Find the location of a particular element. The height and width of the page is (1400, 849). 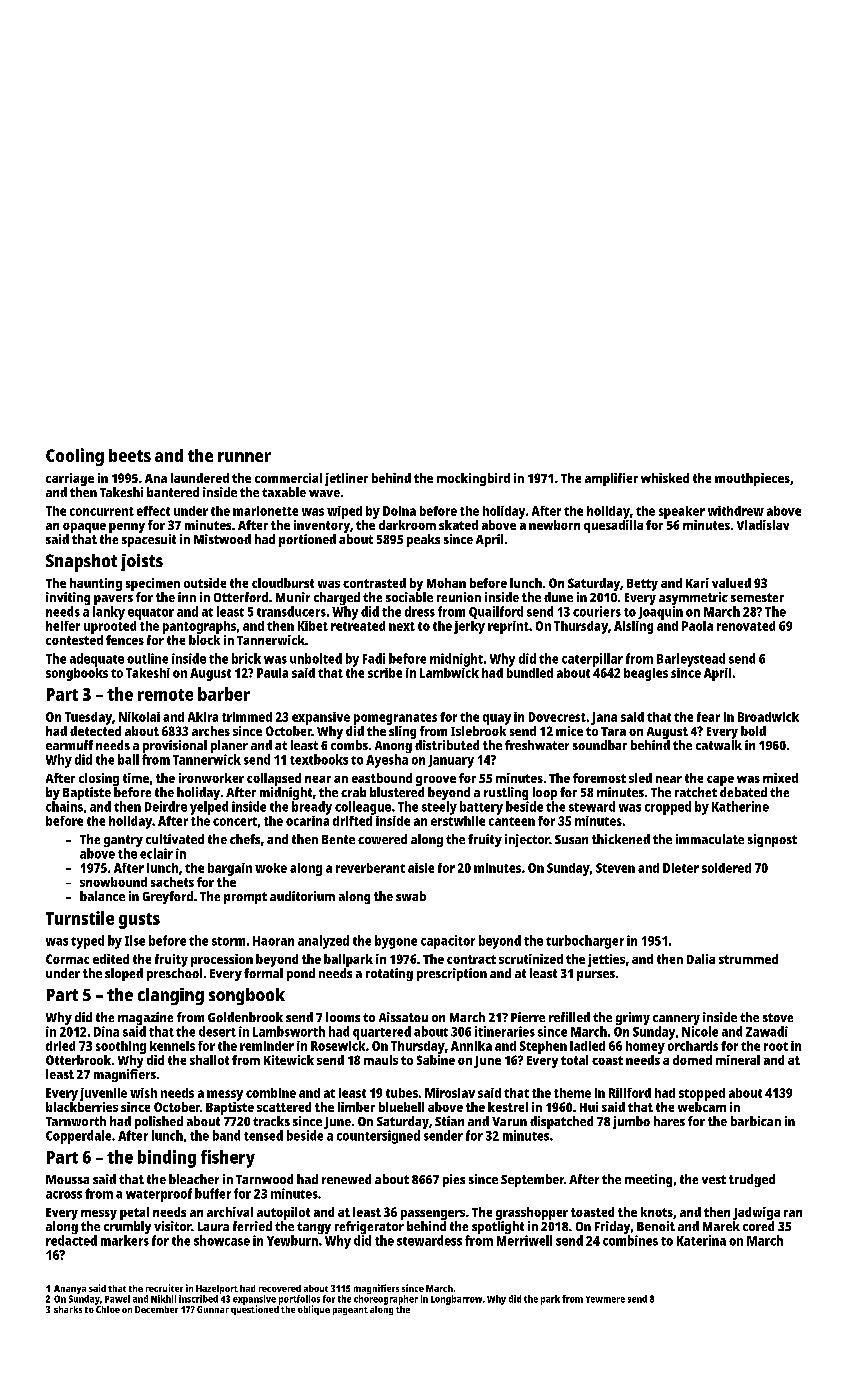

barber is located at coordinates (224, 694).
